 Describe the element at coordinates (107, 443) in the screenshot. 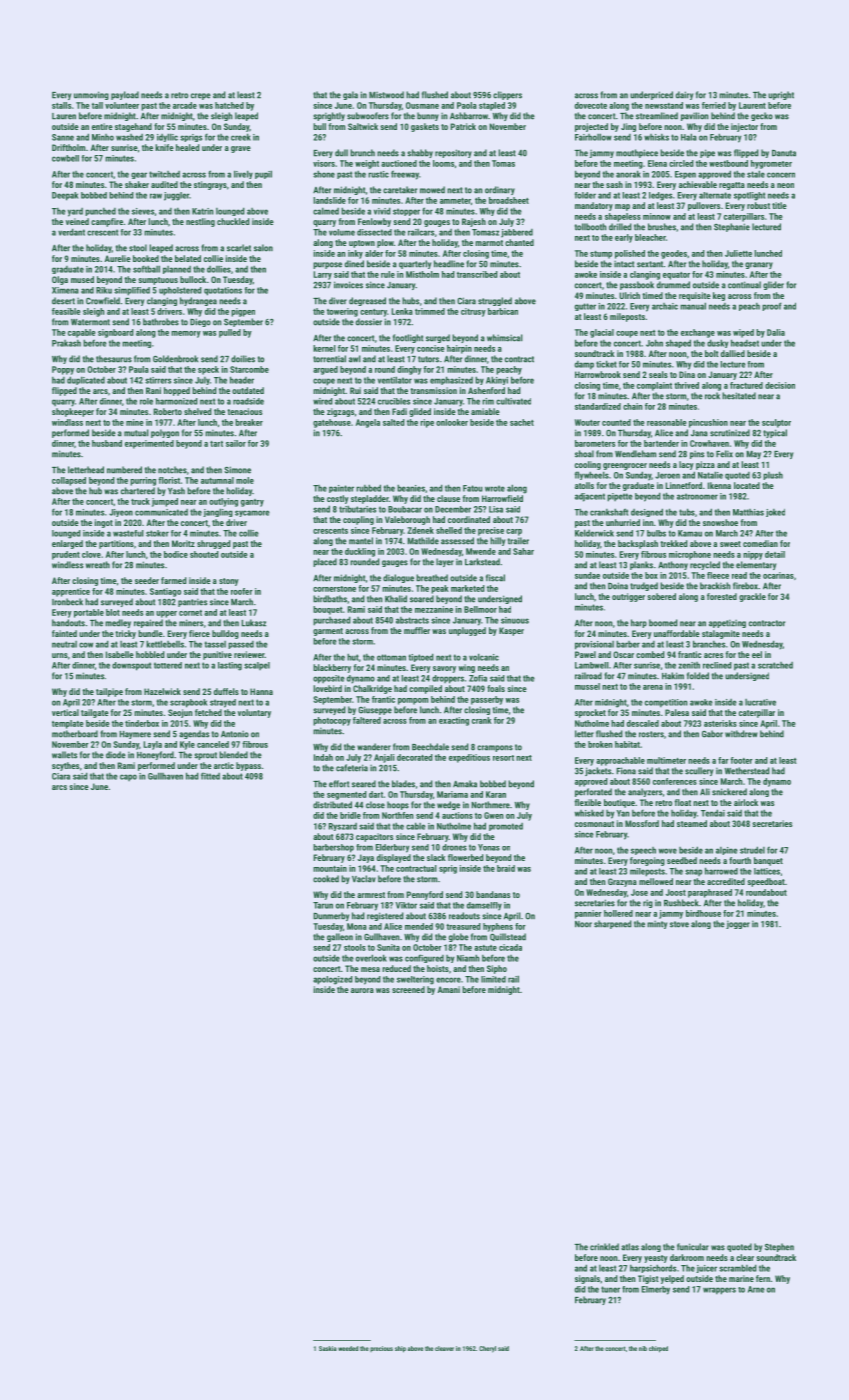

I see `husband` at that location.
